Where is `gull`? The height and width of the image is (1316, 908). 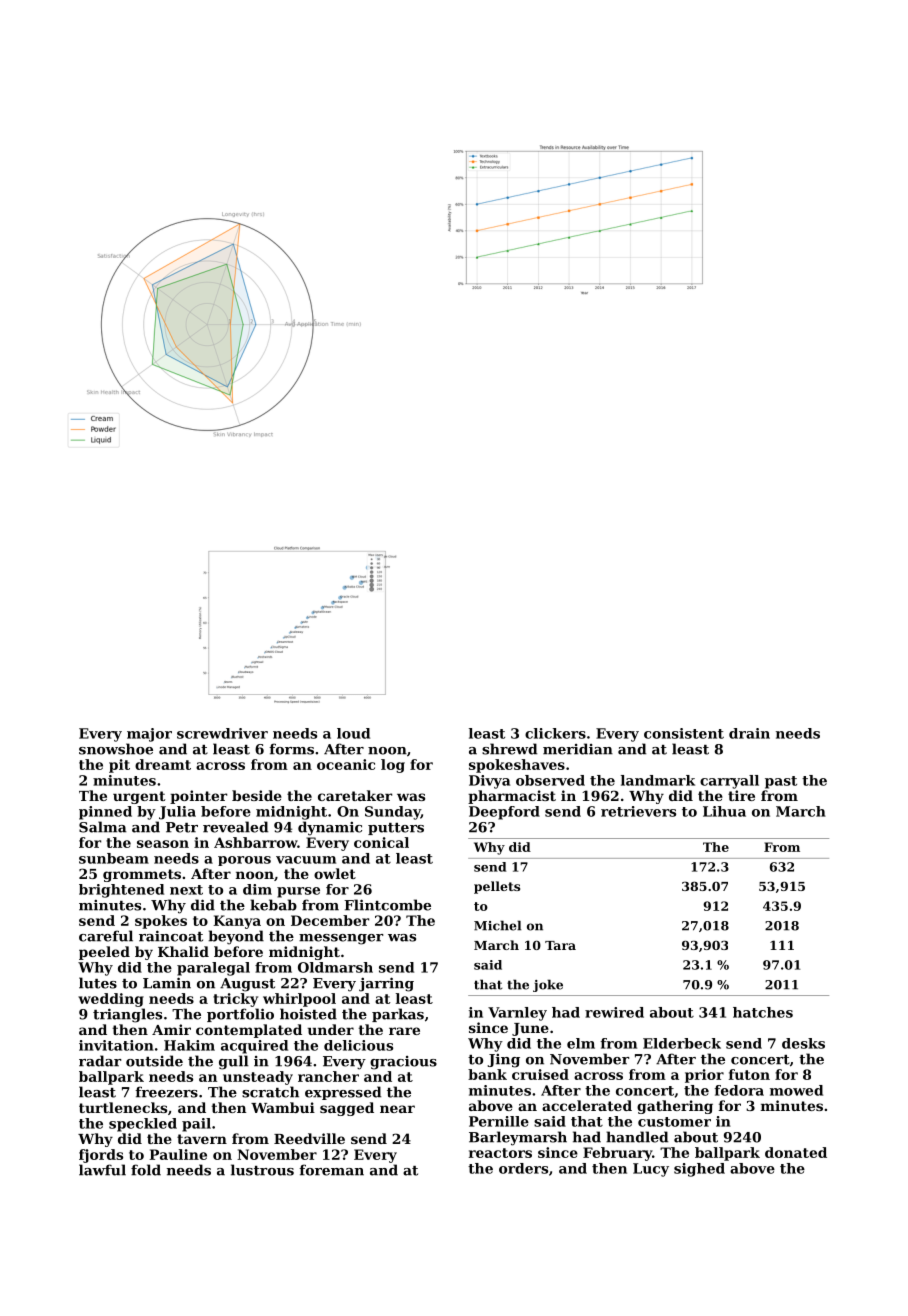
gull is located at coordinates (234, 1062).
